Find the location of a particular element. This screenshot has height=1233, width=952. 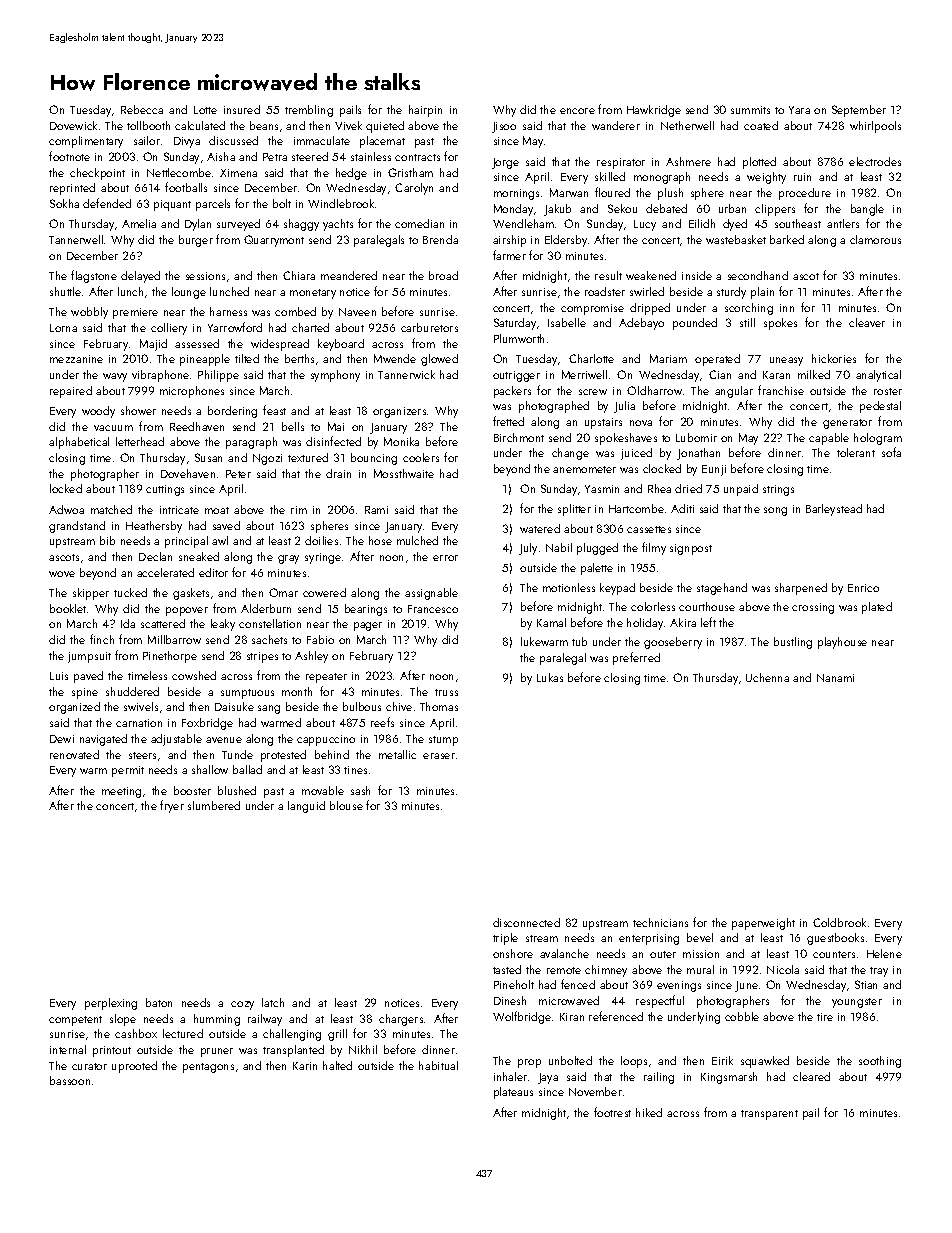

Nanami is located at coordinates (835, 678).
